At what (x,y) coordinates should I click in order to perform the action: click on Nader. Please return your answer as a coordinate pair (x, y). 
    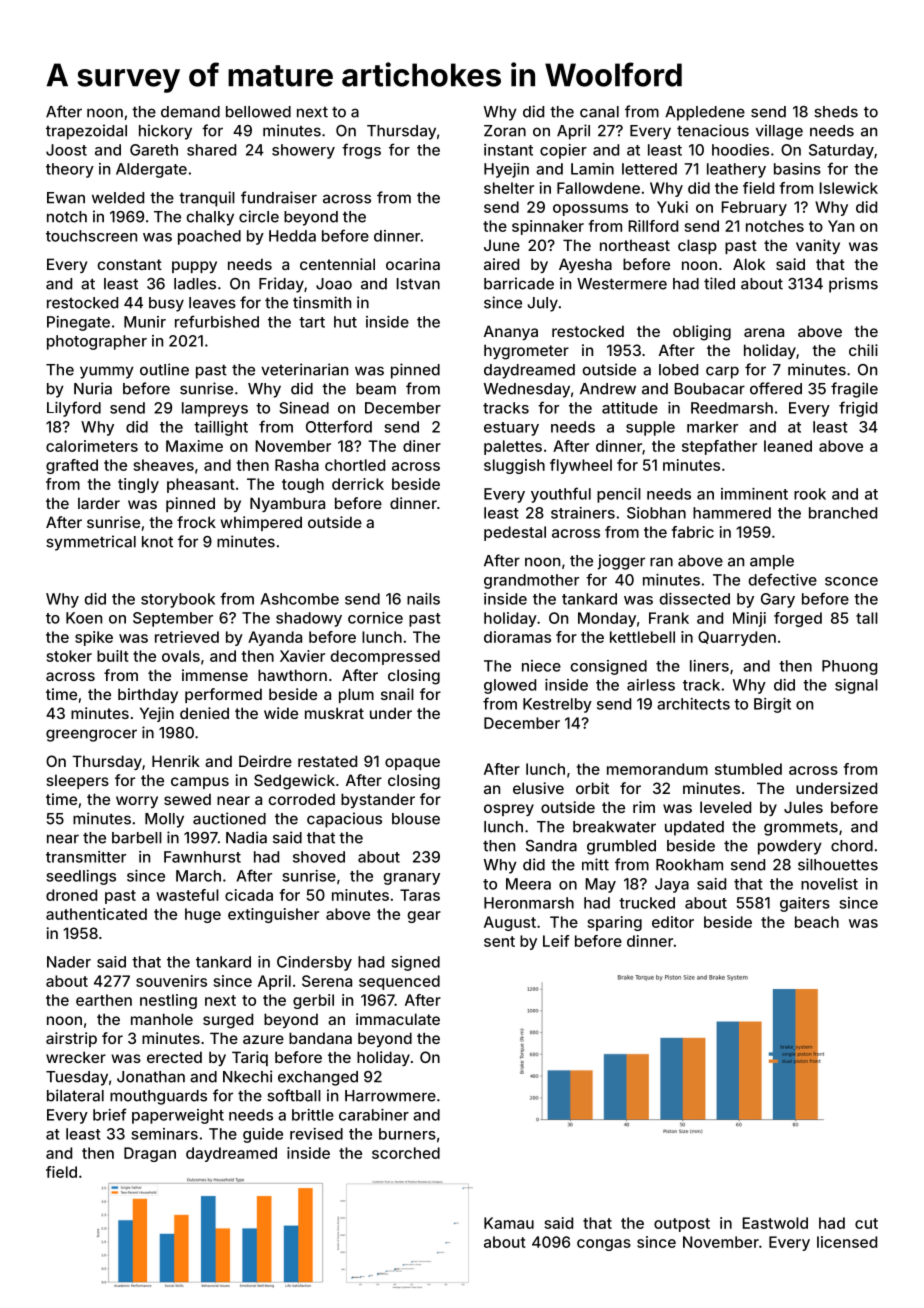
    Looking at the image, I should click on (69, 962).
